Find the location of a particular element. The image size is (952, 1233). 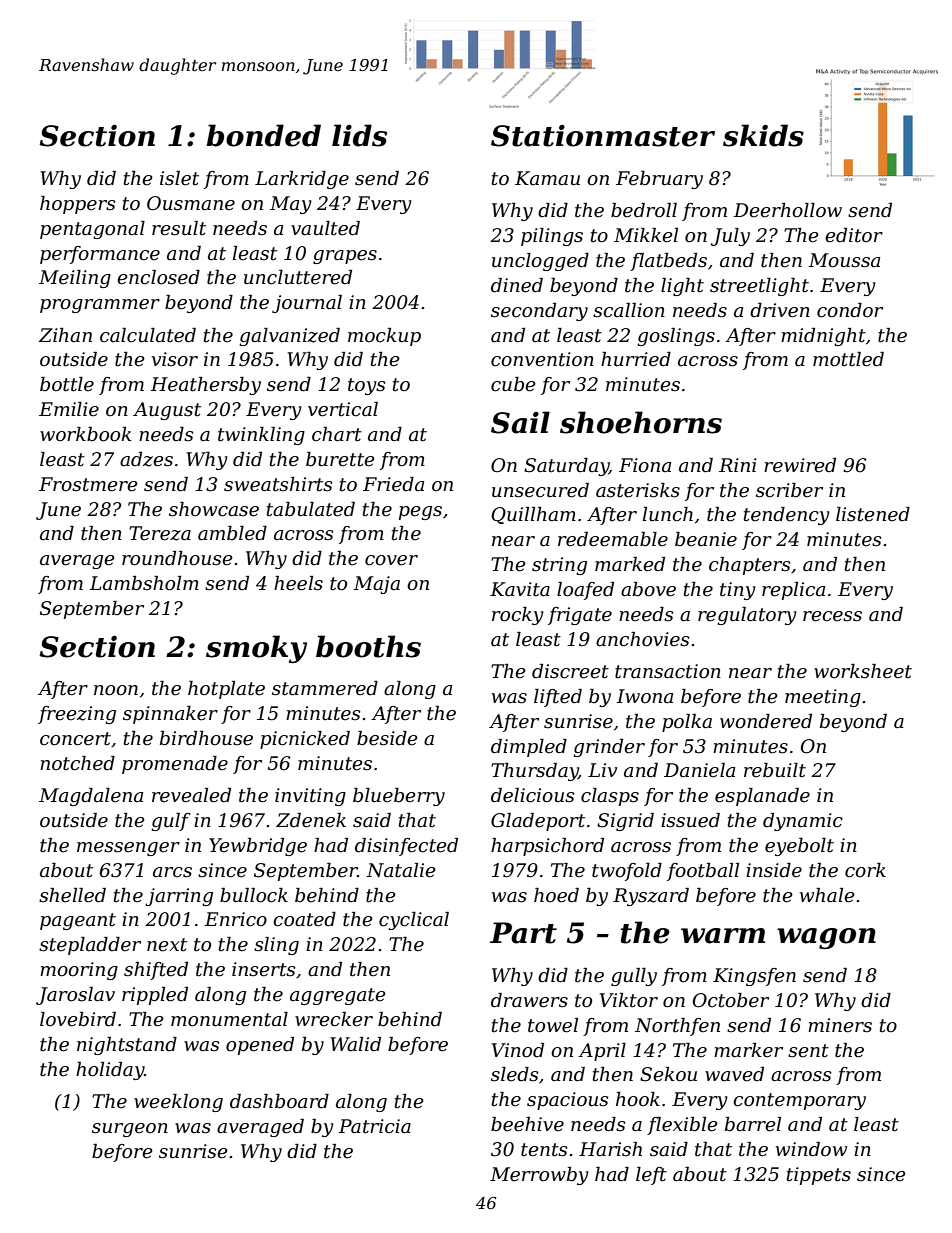

Lambsholm is located at coordinates (144, 583).
